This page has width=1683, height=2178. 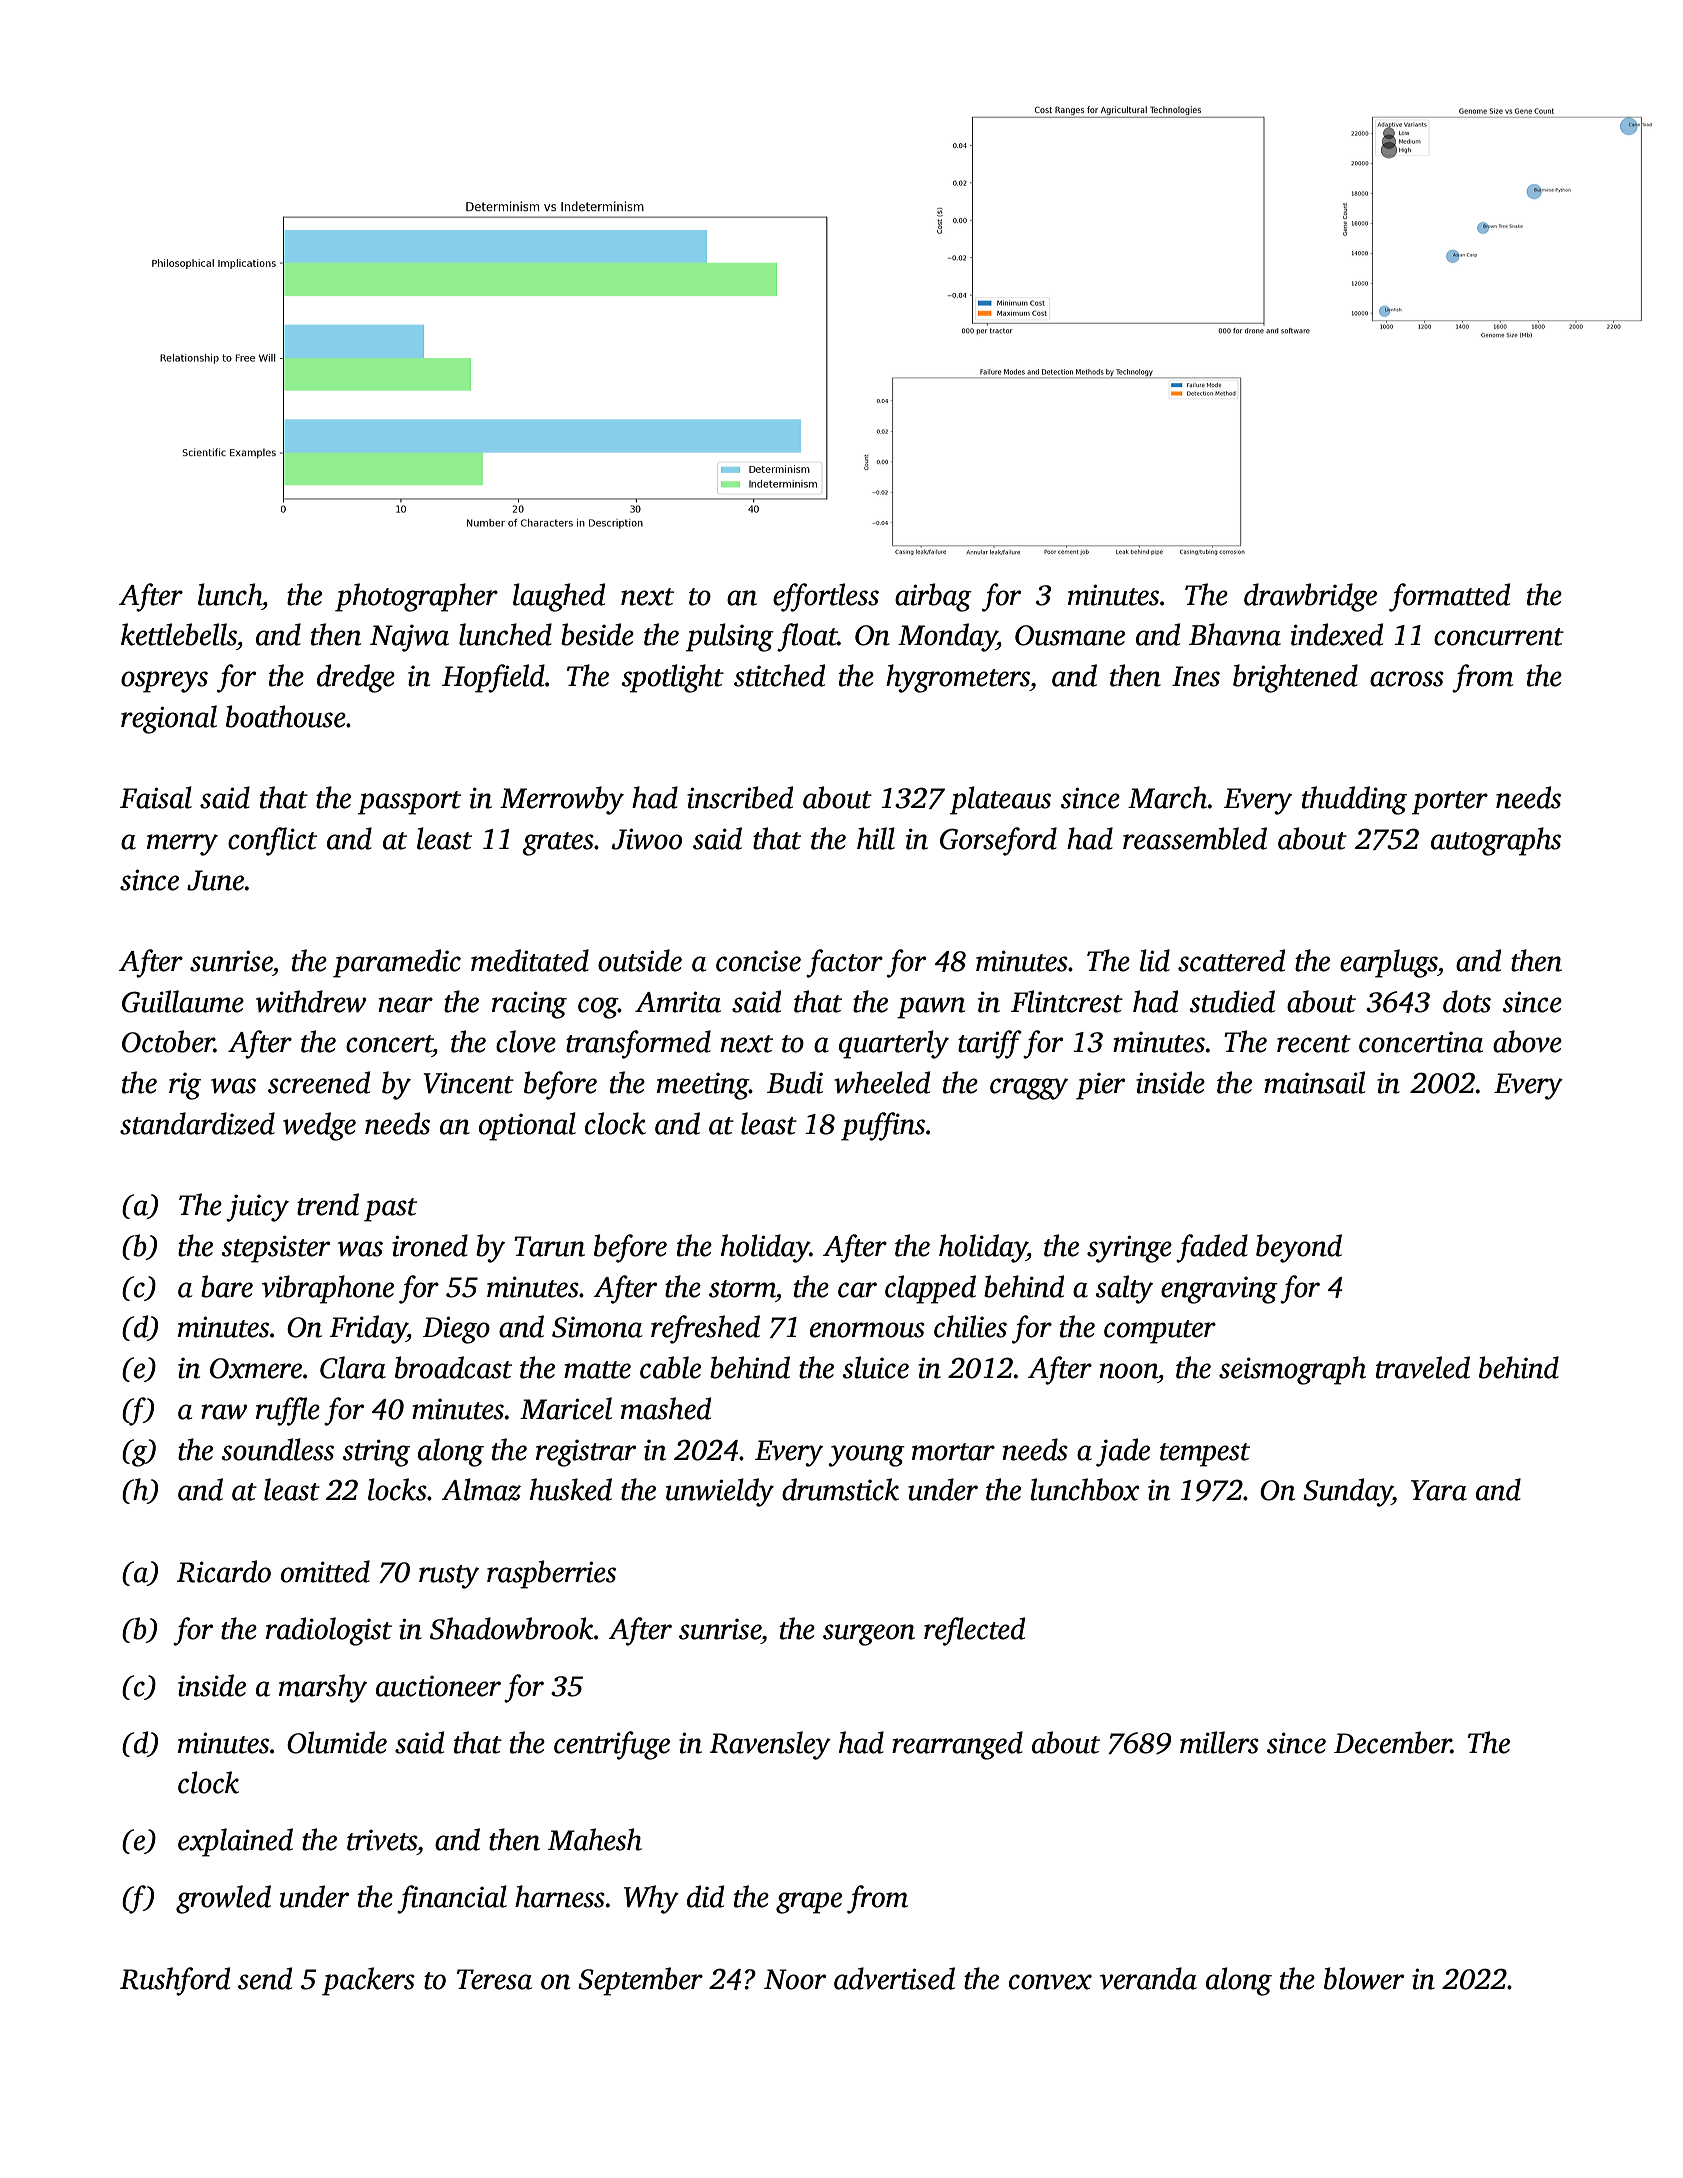 I want to click on packers, so click(x=368, y=1981).
